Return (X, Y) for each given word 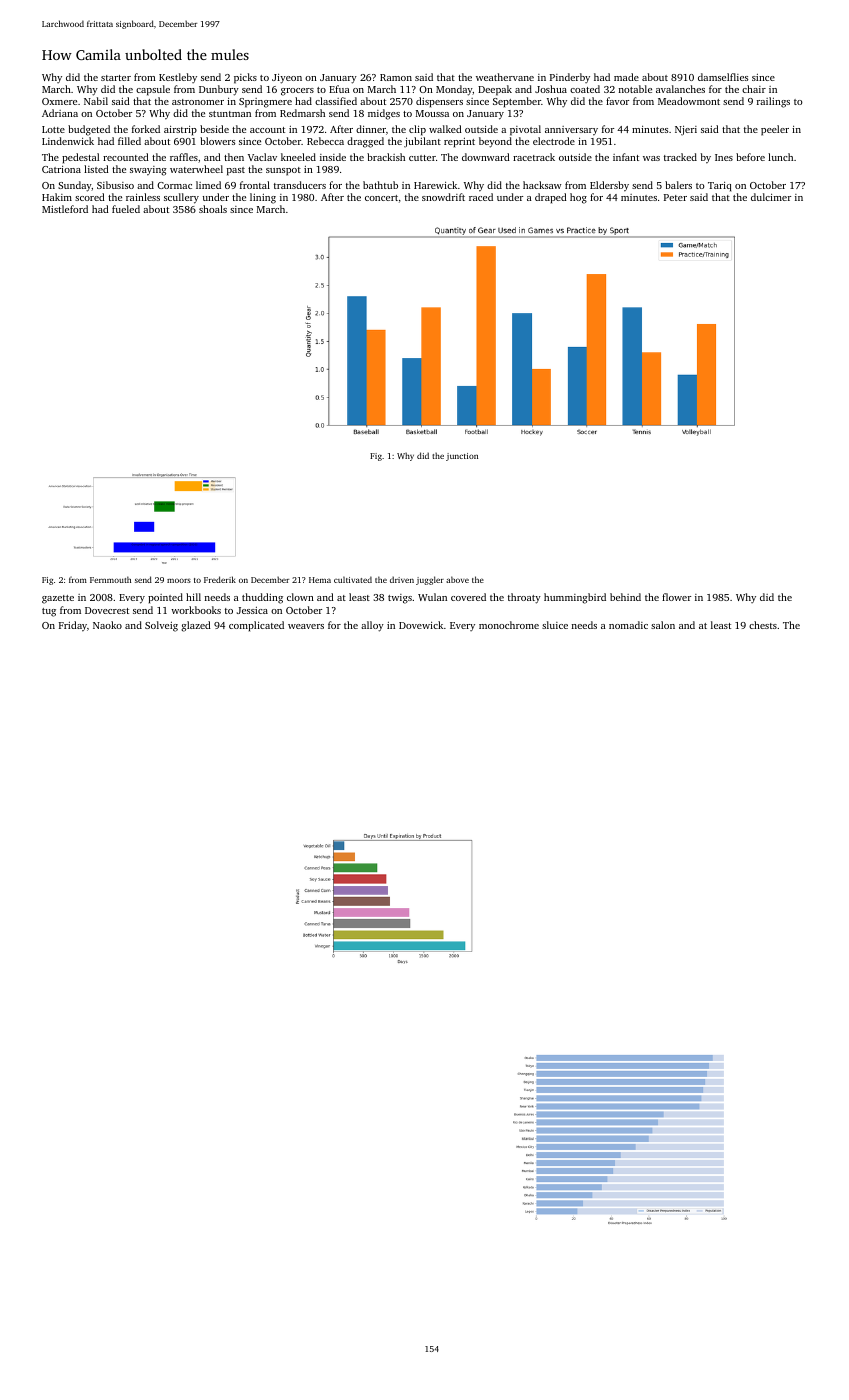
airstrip (180, 131)
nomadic (628, 625)
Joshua (551, 89)
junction (462, 457)
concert (381, 198)
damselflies (723, 77)
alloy (372, 626)
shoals (213, 209)
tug (49, 612)
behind (625, 597)
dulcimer (771, 197)
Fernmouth (110, 579)
